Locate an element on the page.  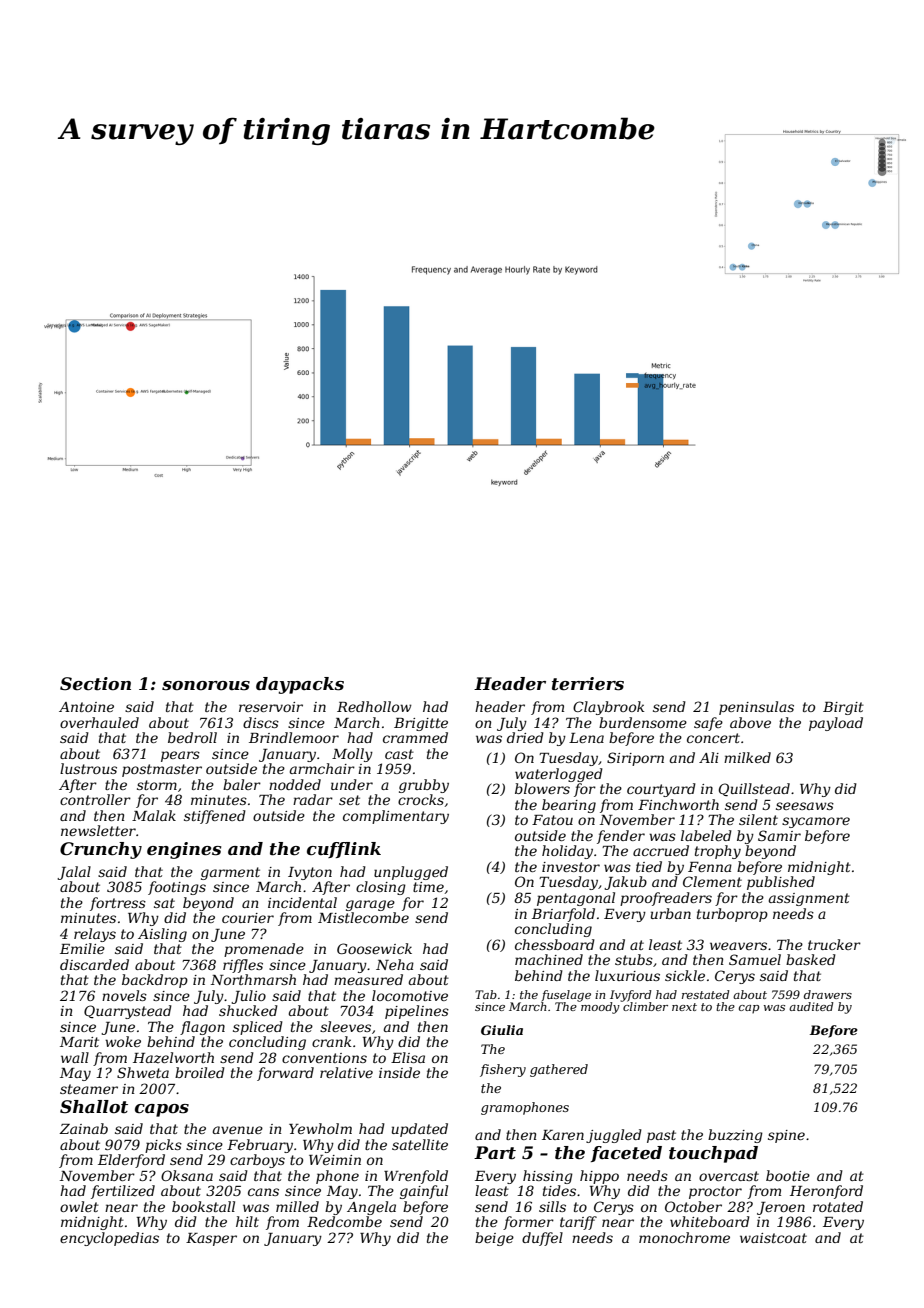
encyclopedias is located at coordinates (109, 1239).
